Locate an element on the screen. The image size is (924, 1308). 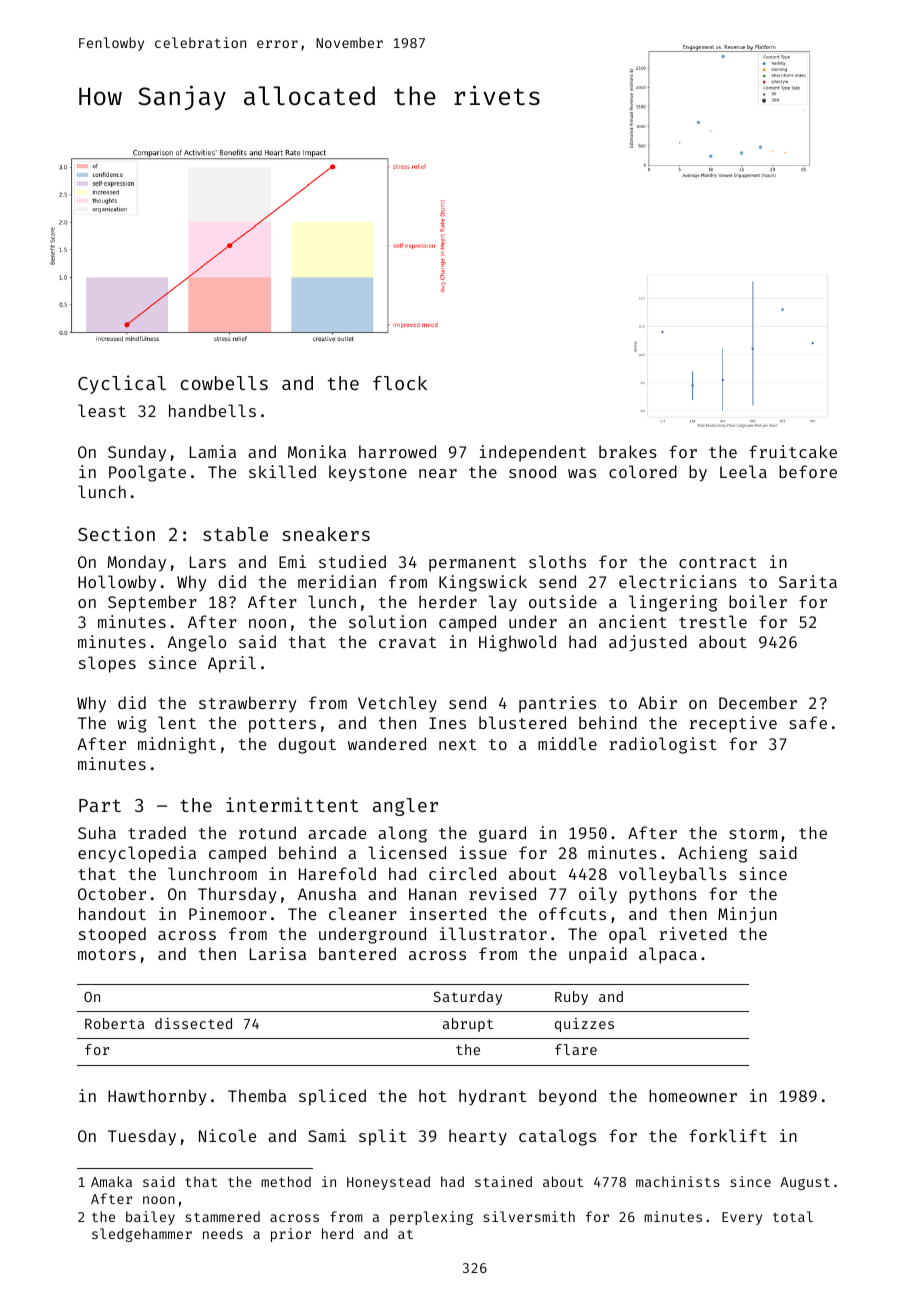
cleaner is located at coordinates (363, 913).
